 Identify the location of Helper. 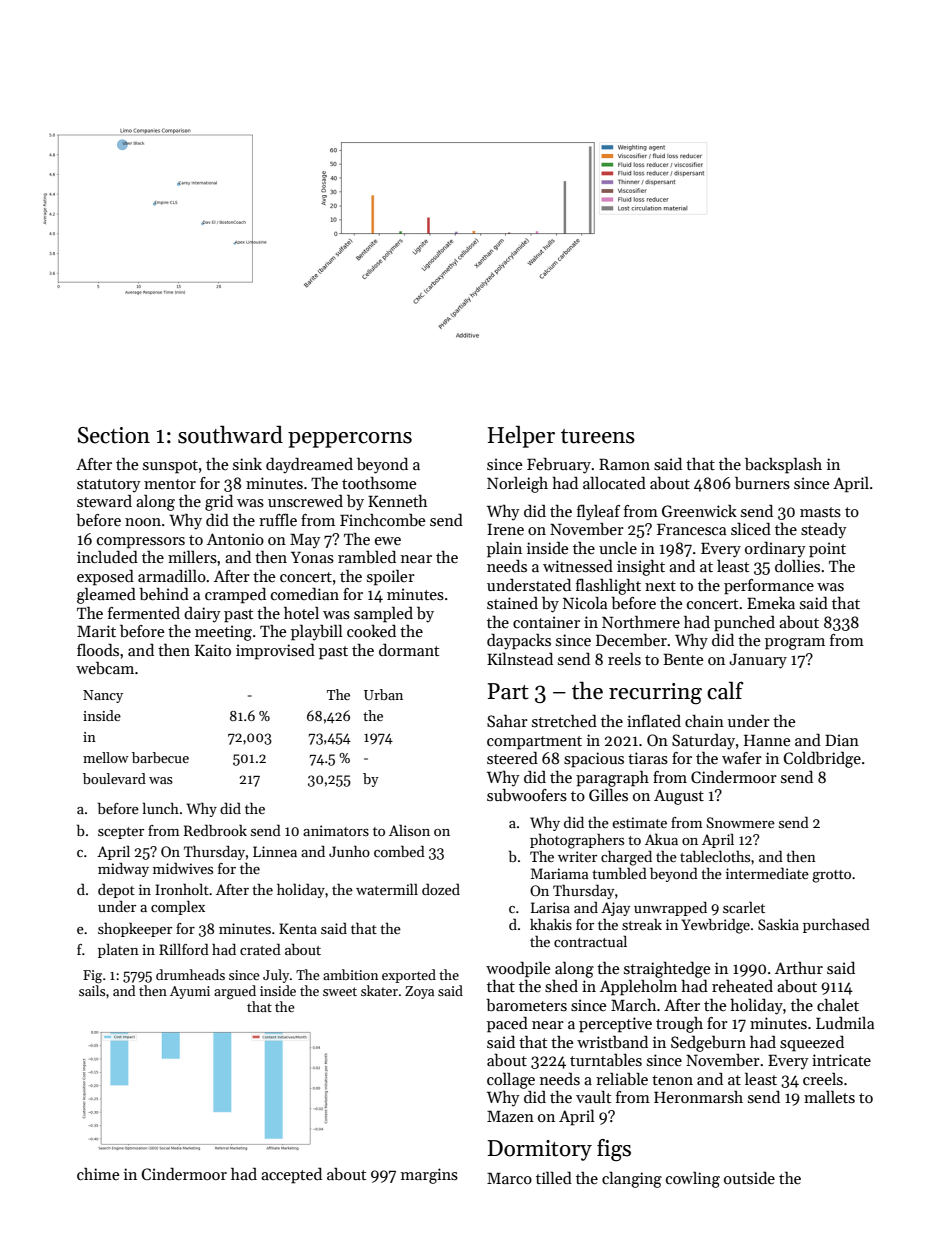
(521, 436).
